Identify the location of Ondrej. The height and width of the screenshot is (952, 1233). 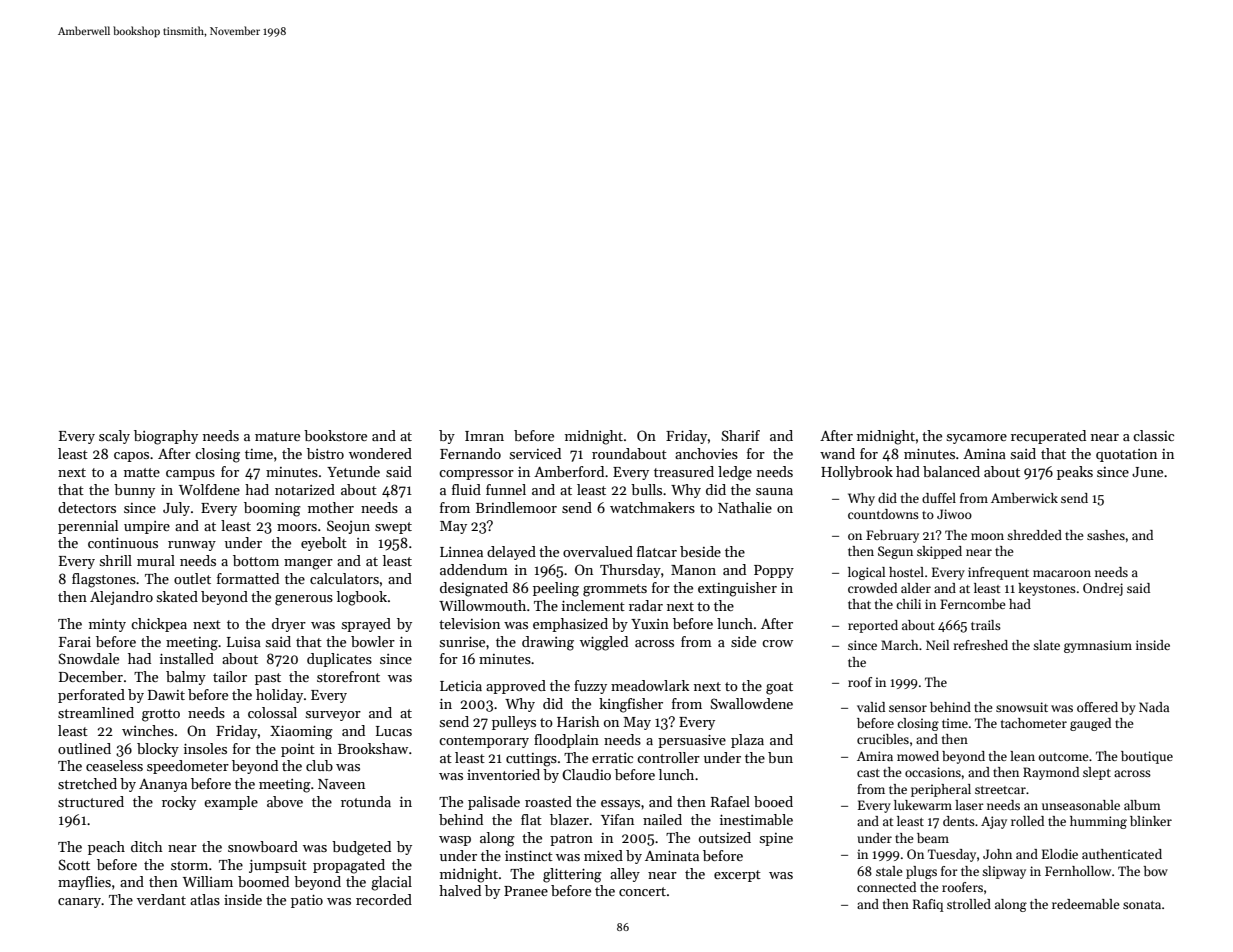
(1103, 589).
